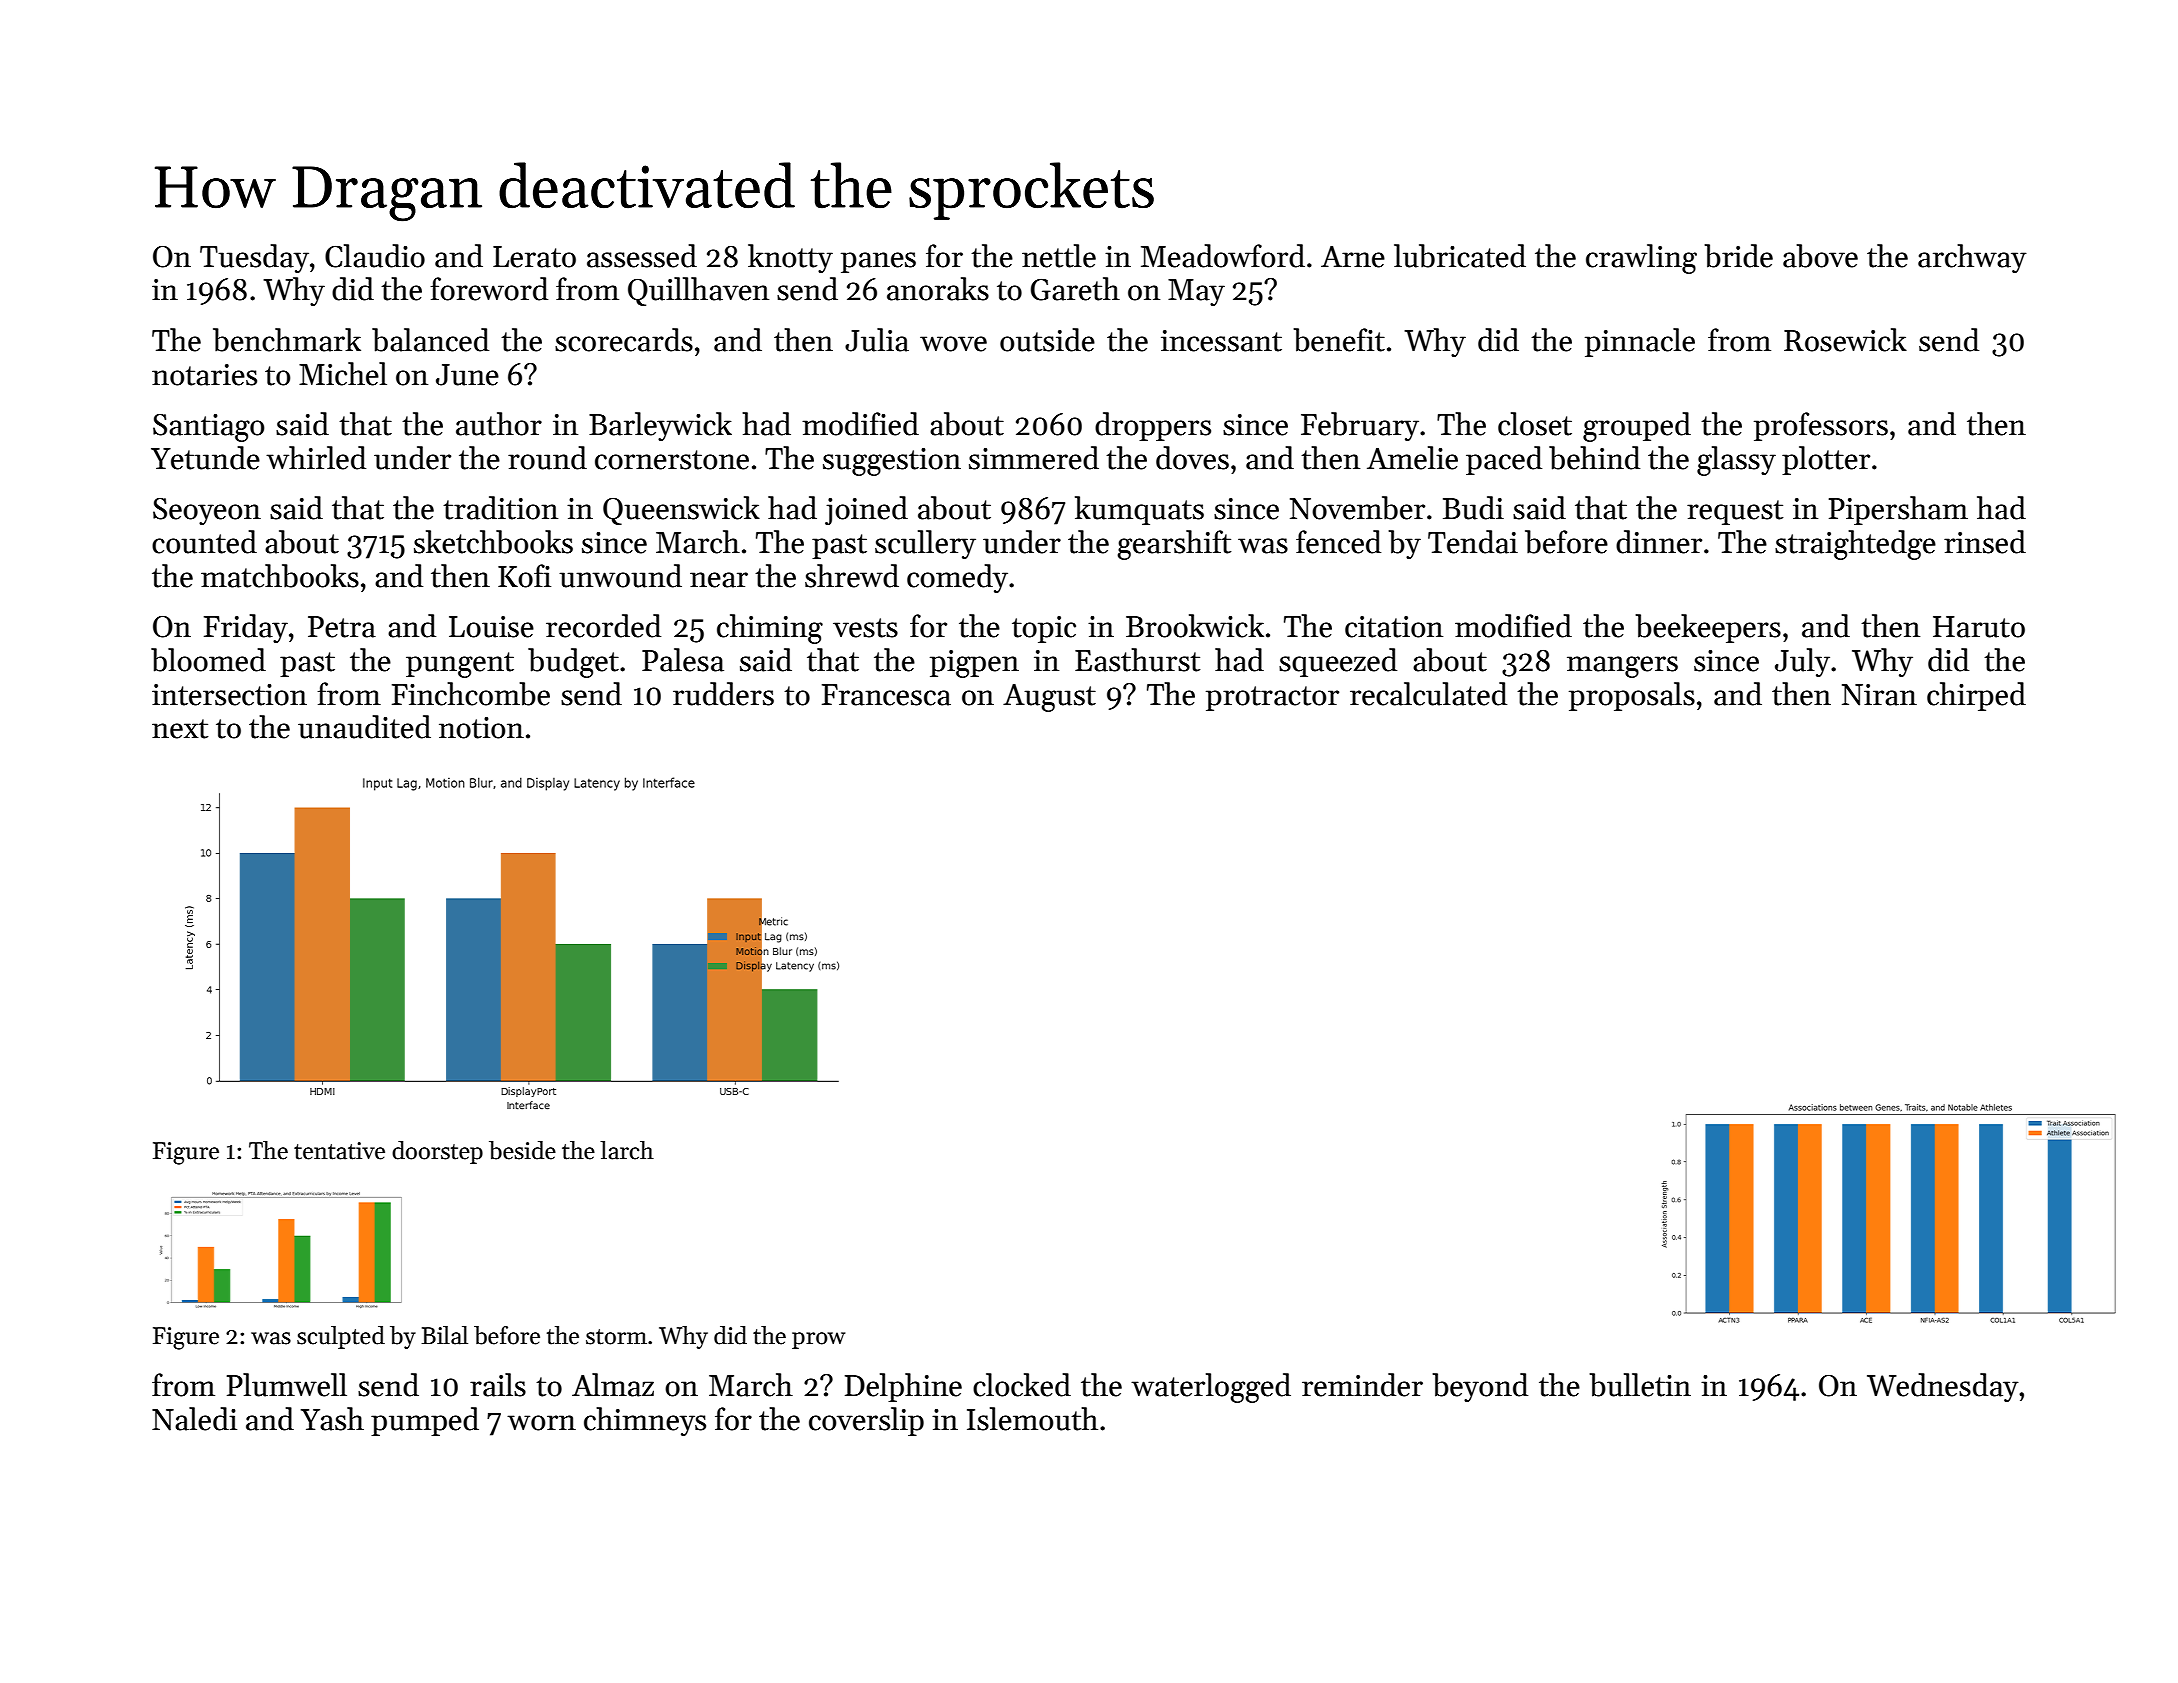  What do you see at coordinates (375, 256) in the image?
I see `Claudio` at bounding box center [375, 256].
